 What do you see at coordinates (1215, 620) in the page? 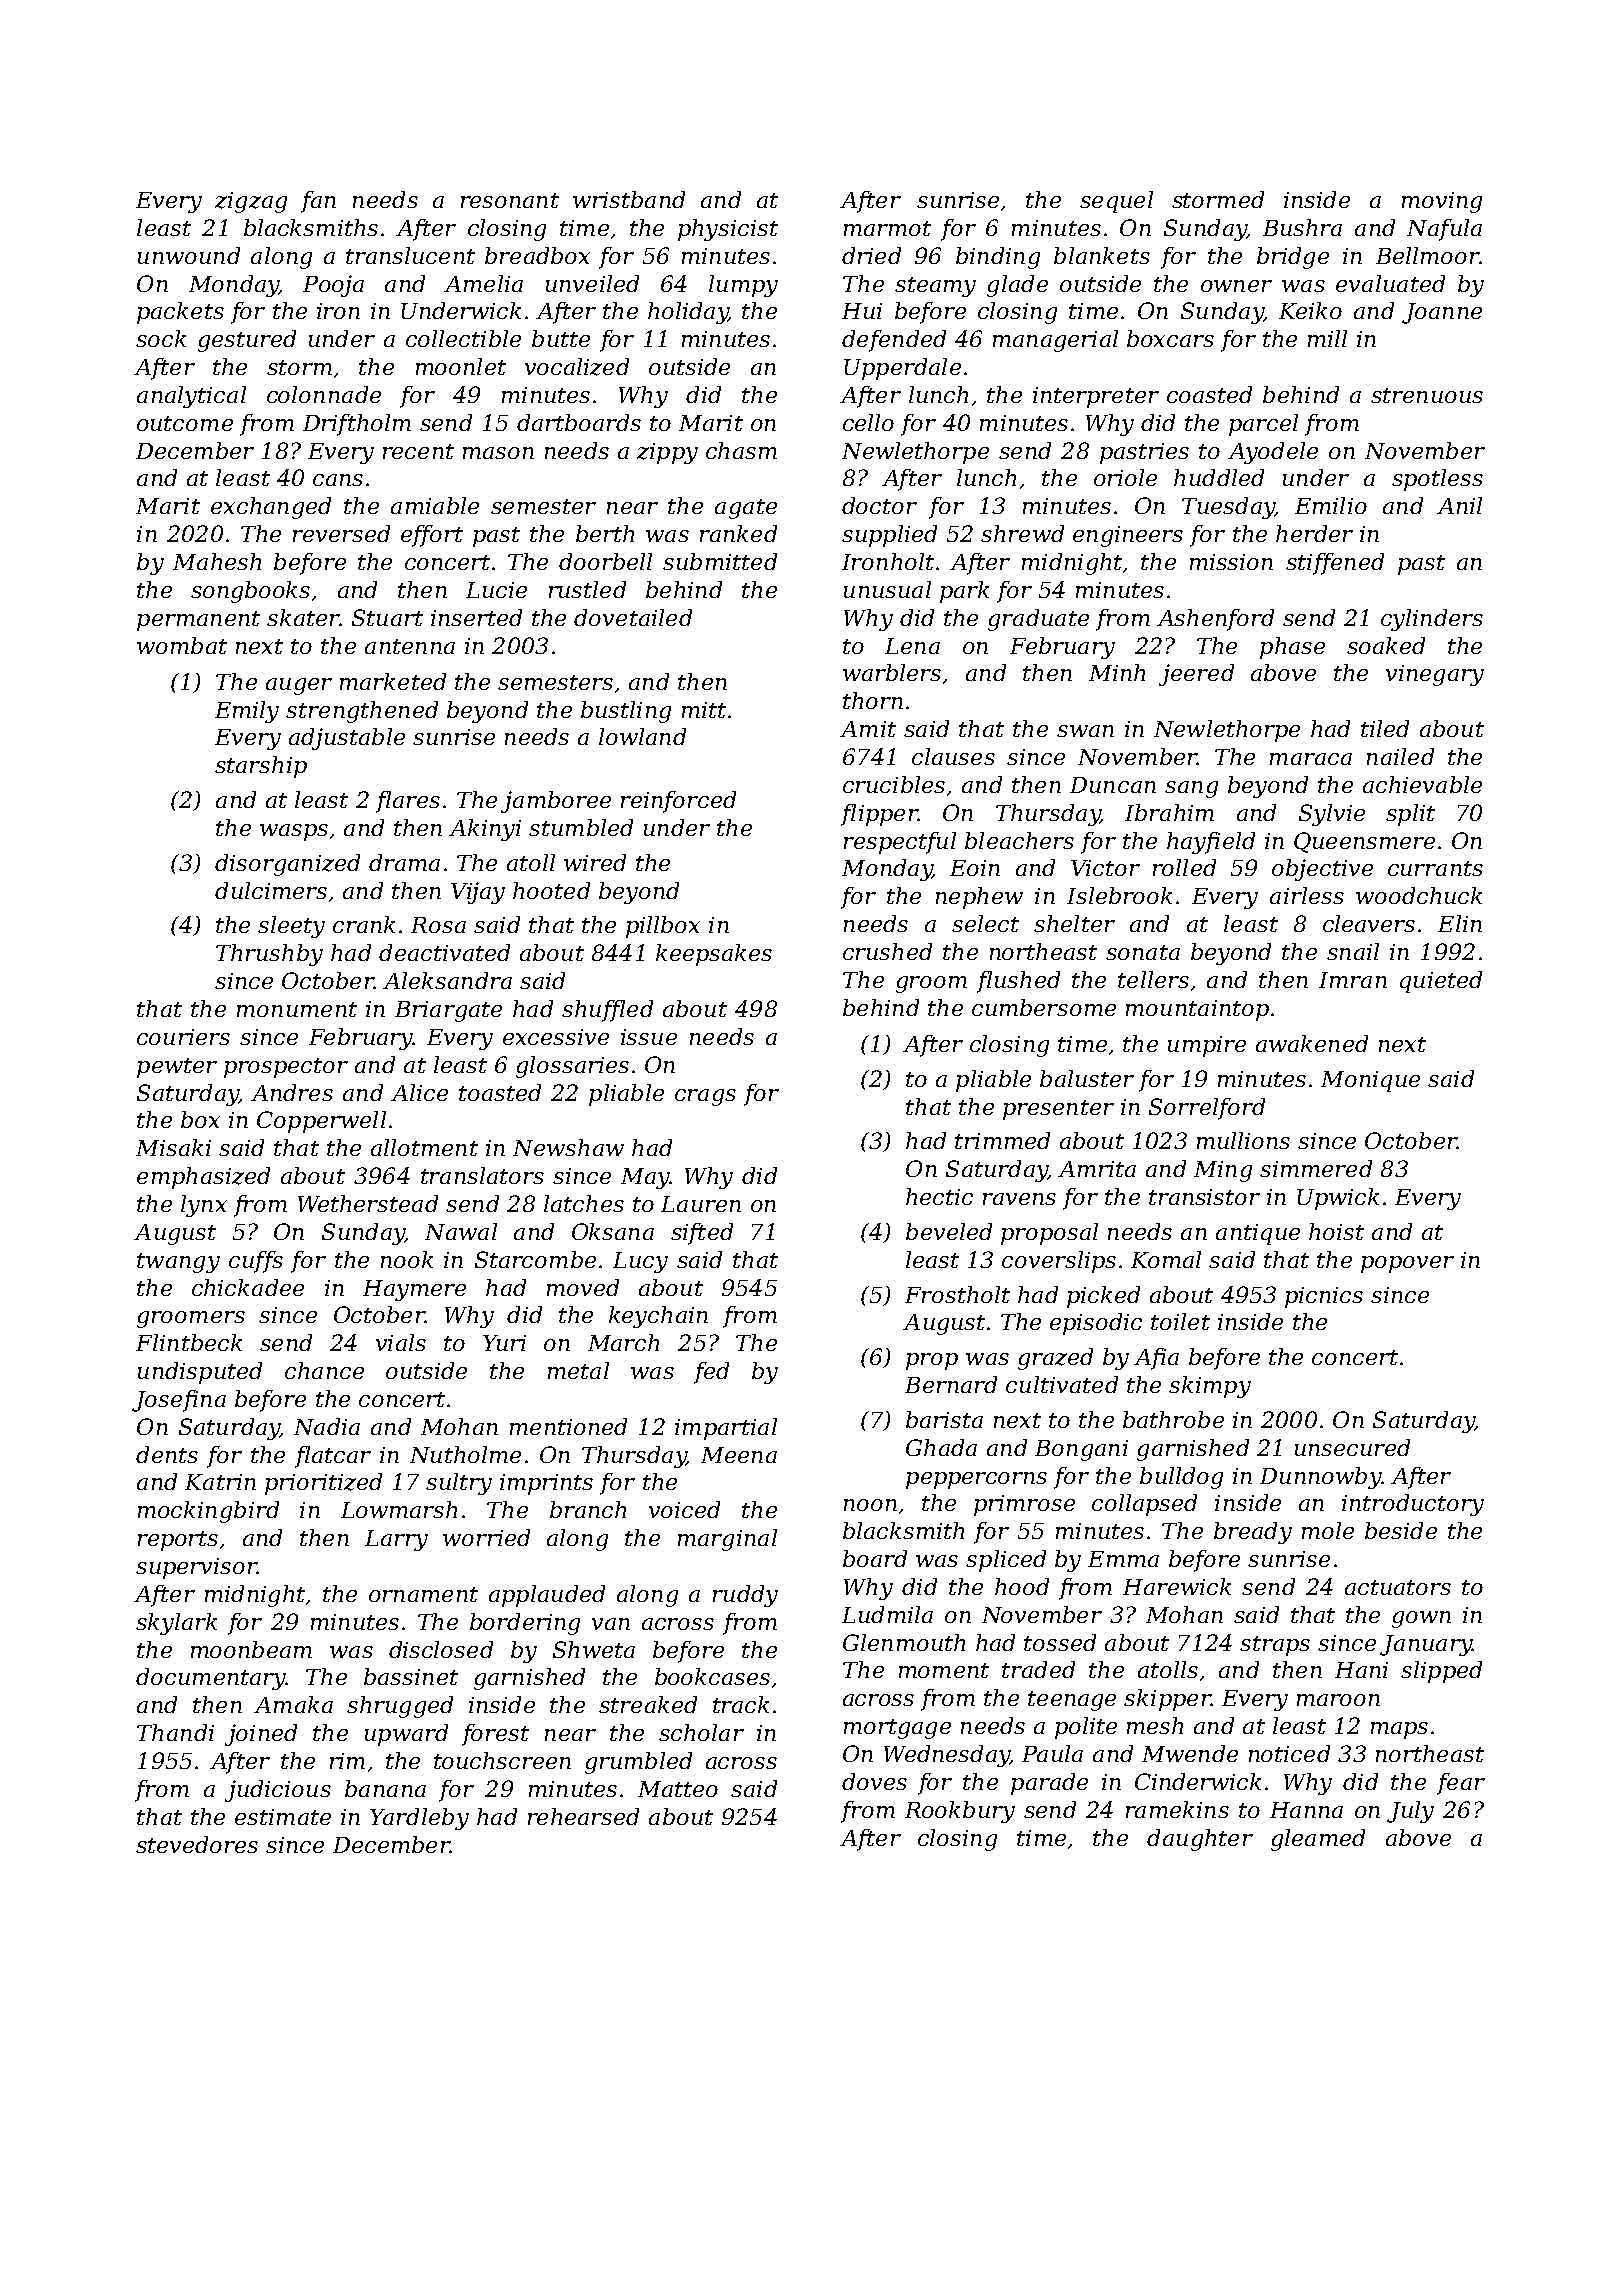
I see `Ashenford` at bounding box center [1215, 620].
